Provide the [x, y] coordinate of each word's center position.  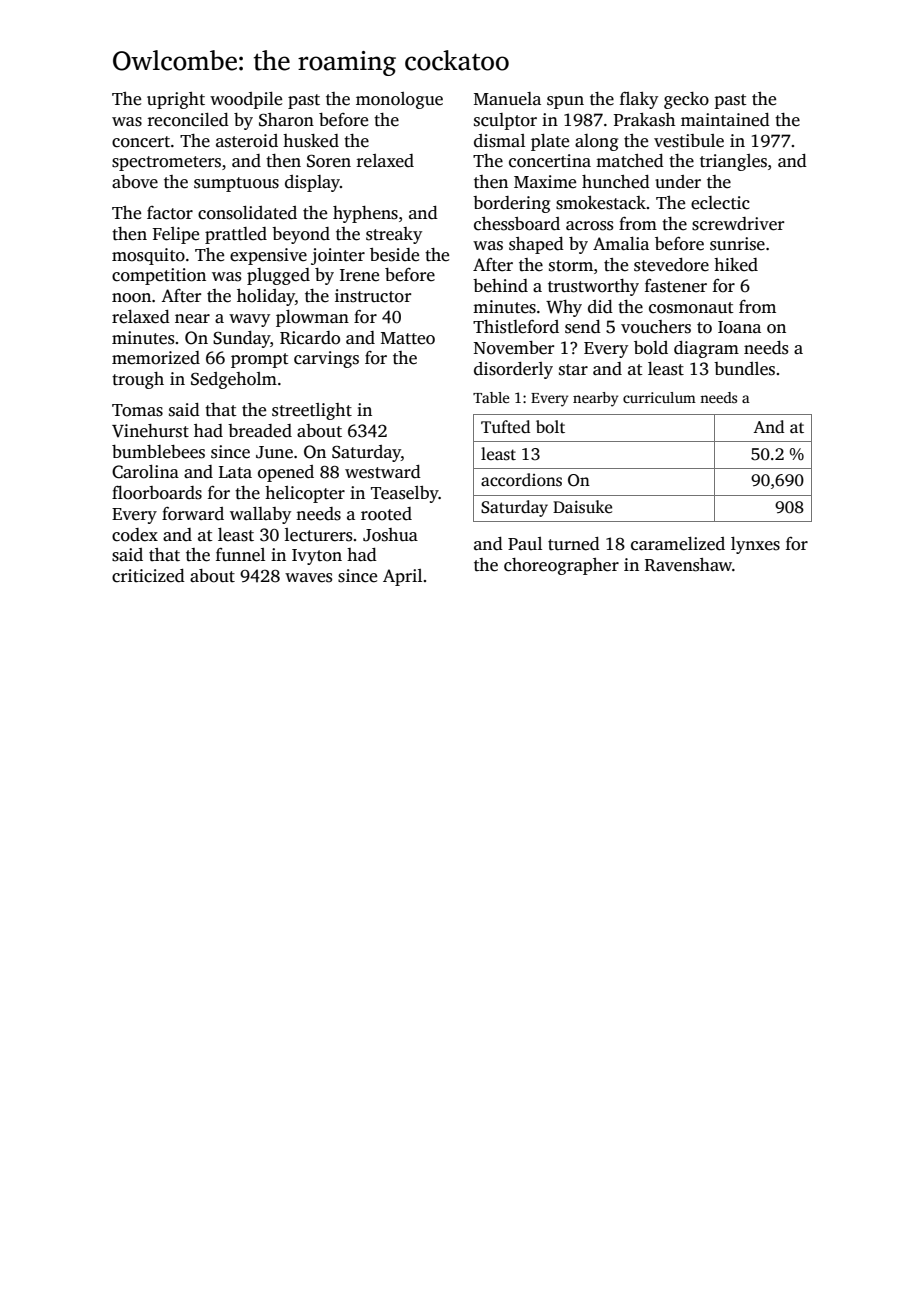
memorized [156, 358]
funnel [240, 555]
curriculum [659, 397]
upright [176, 100]
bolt [550, 427]
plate [550, 142]
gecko [686, 100]
